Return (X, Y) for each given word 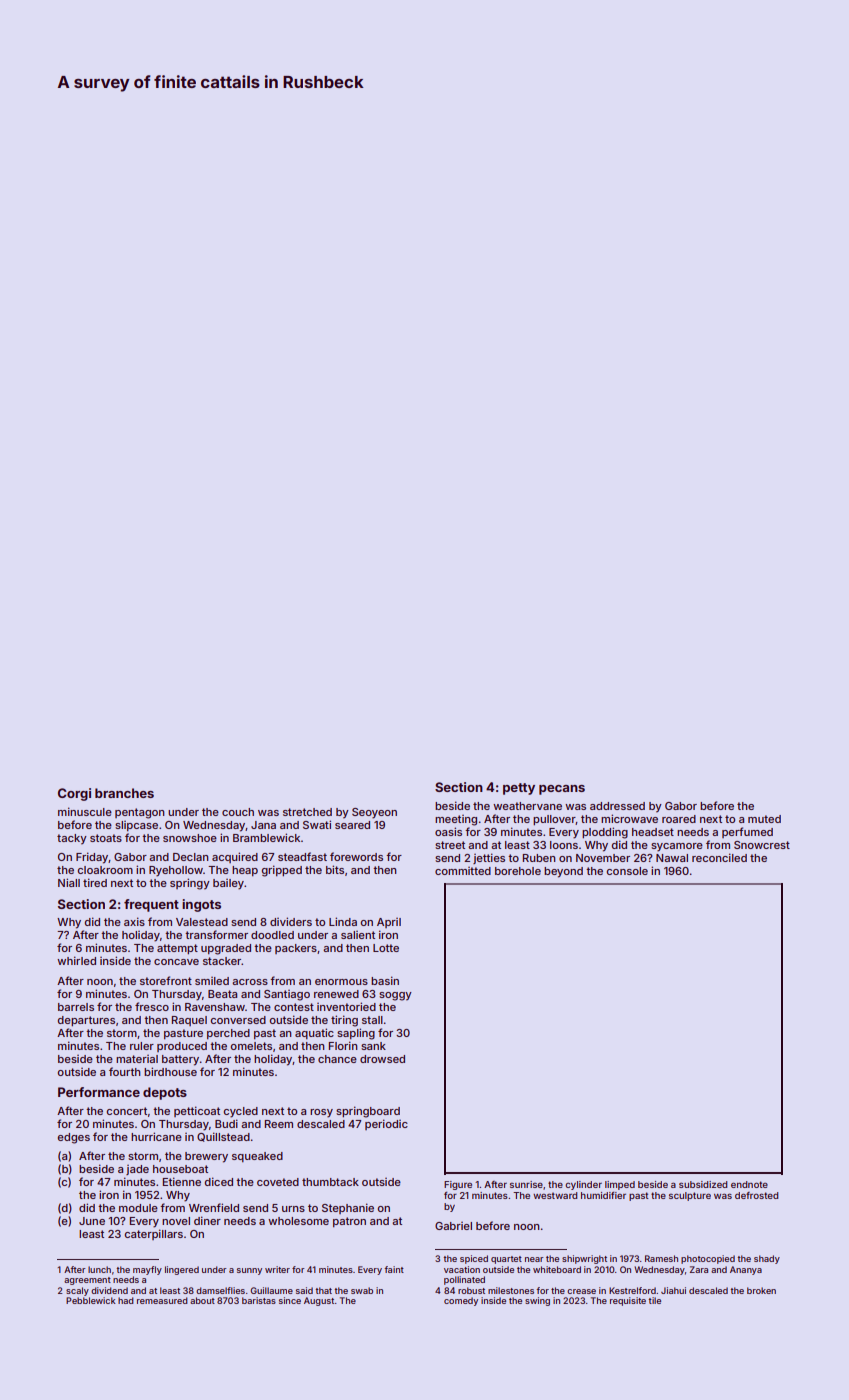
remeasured (162, 1300)
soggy (395, 996)
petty (519, 789)
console (627, 871)
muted (764, 819)
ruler (142, 1046)
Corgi (74, 794)
